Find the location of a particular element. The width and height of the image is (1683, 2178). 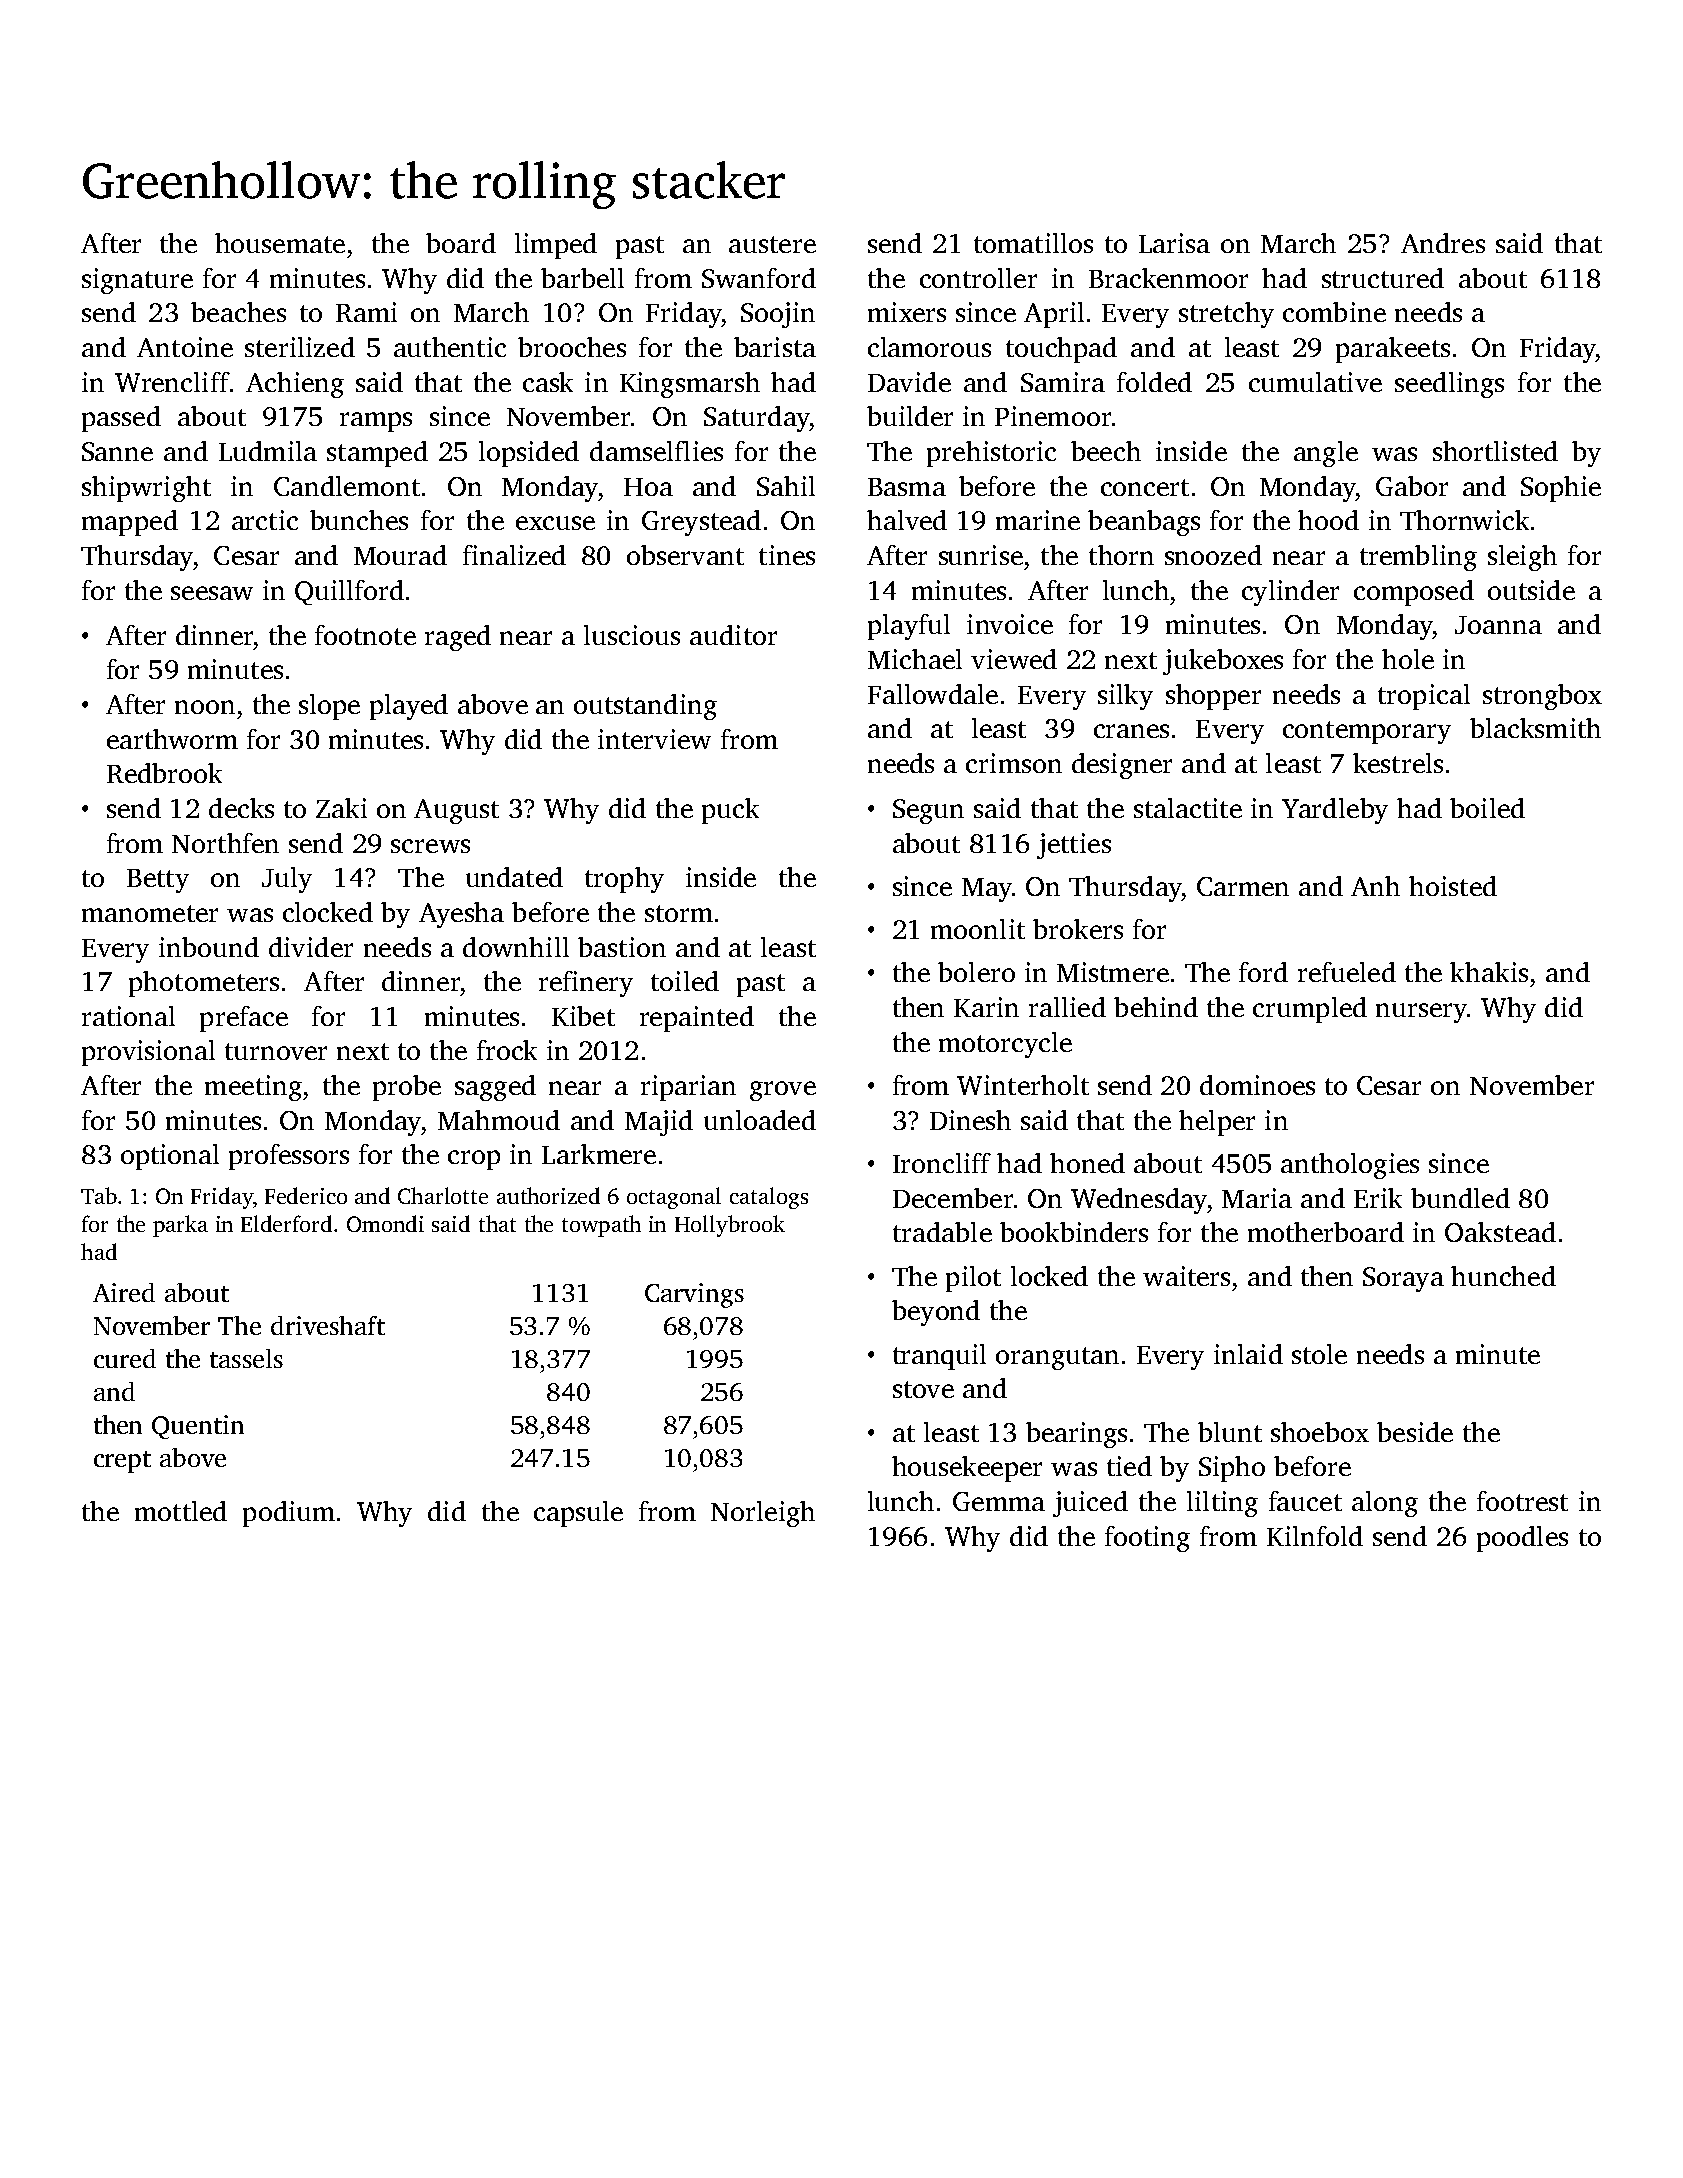

outside is located at coordinates (1531, 590).
